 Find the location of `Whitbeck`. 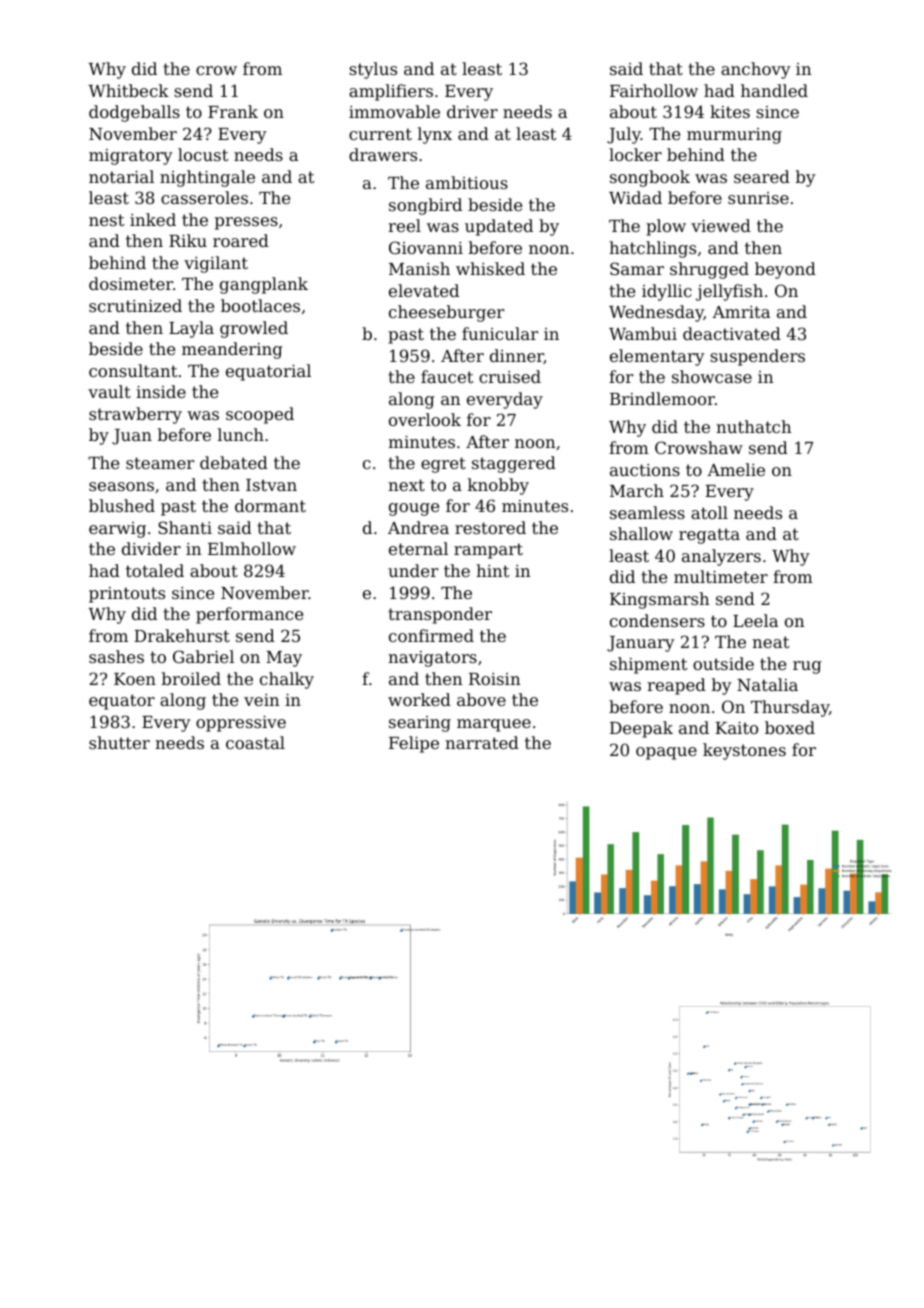

Whitbeck is located at coordinates (128, 90).
